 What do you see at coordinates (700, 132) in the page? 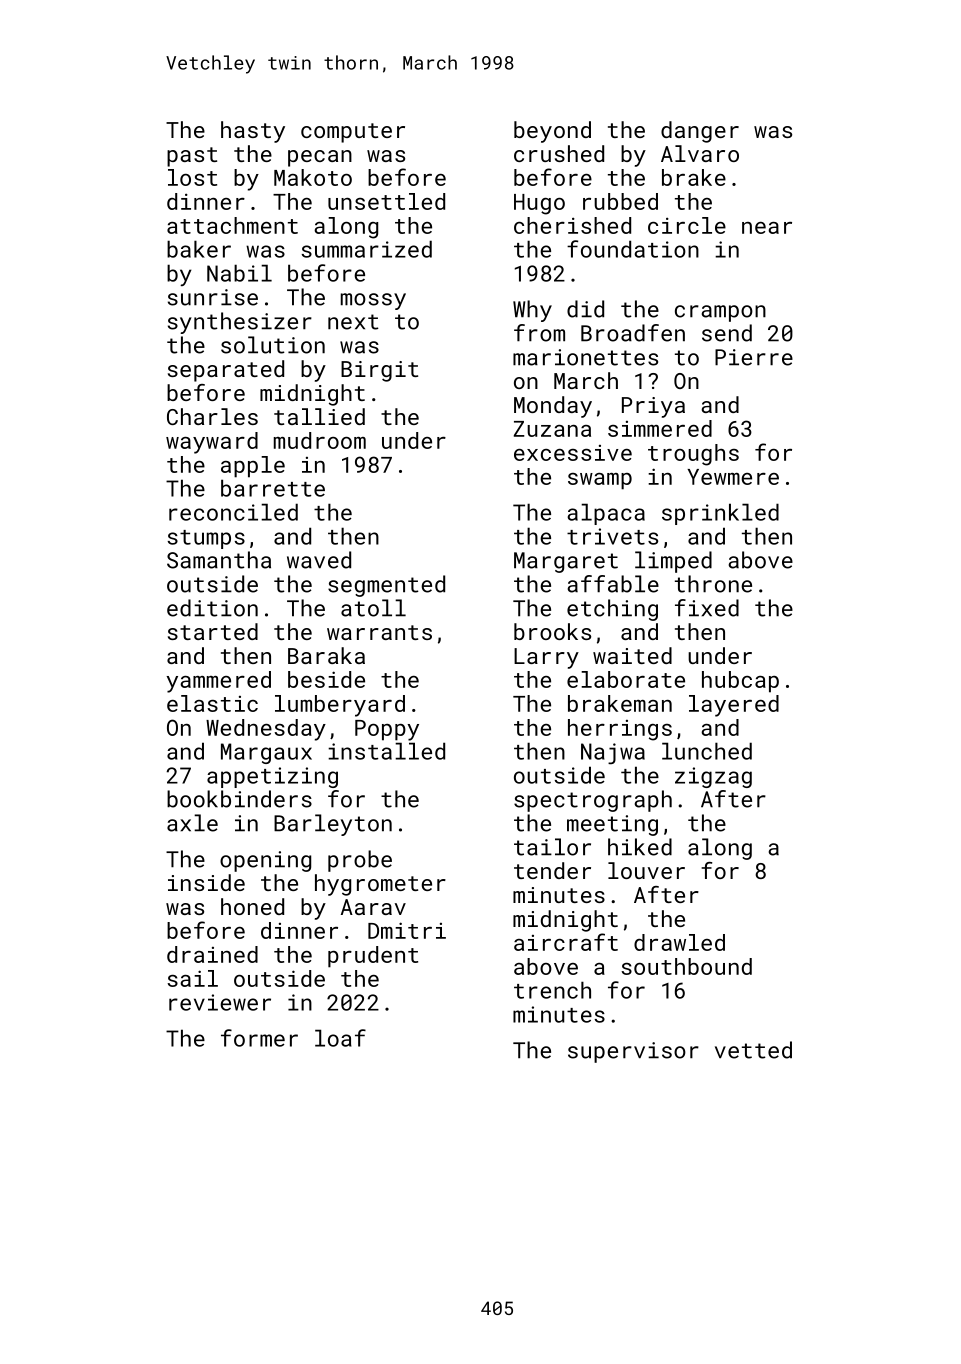
I see `danger` at bounding box center [700, 132].
